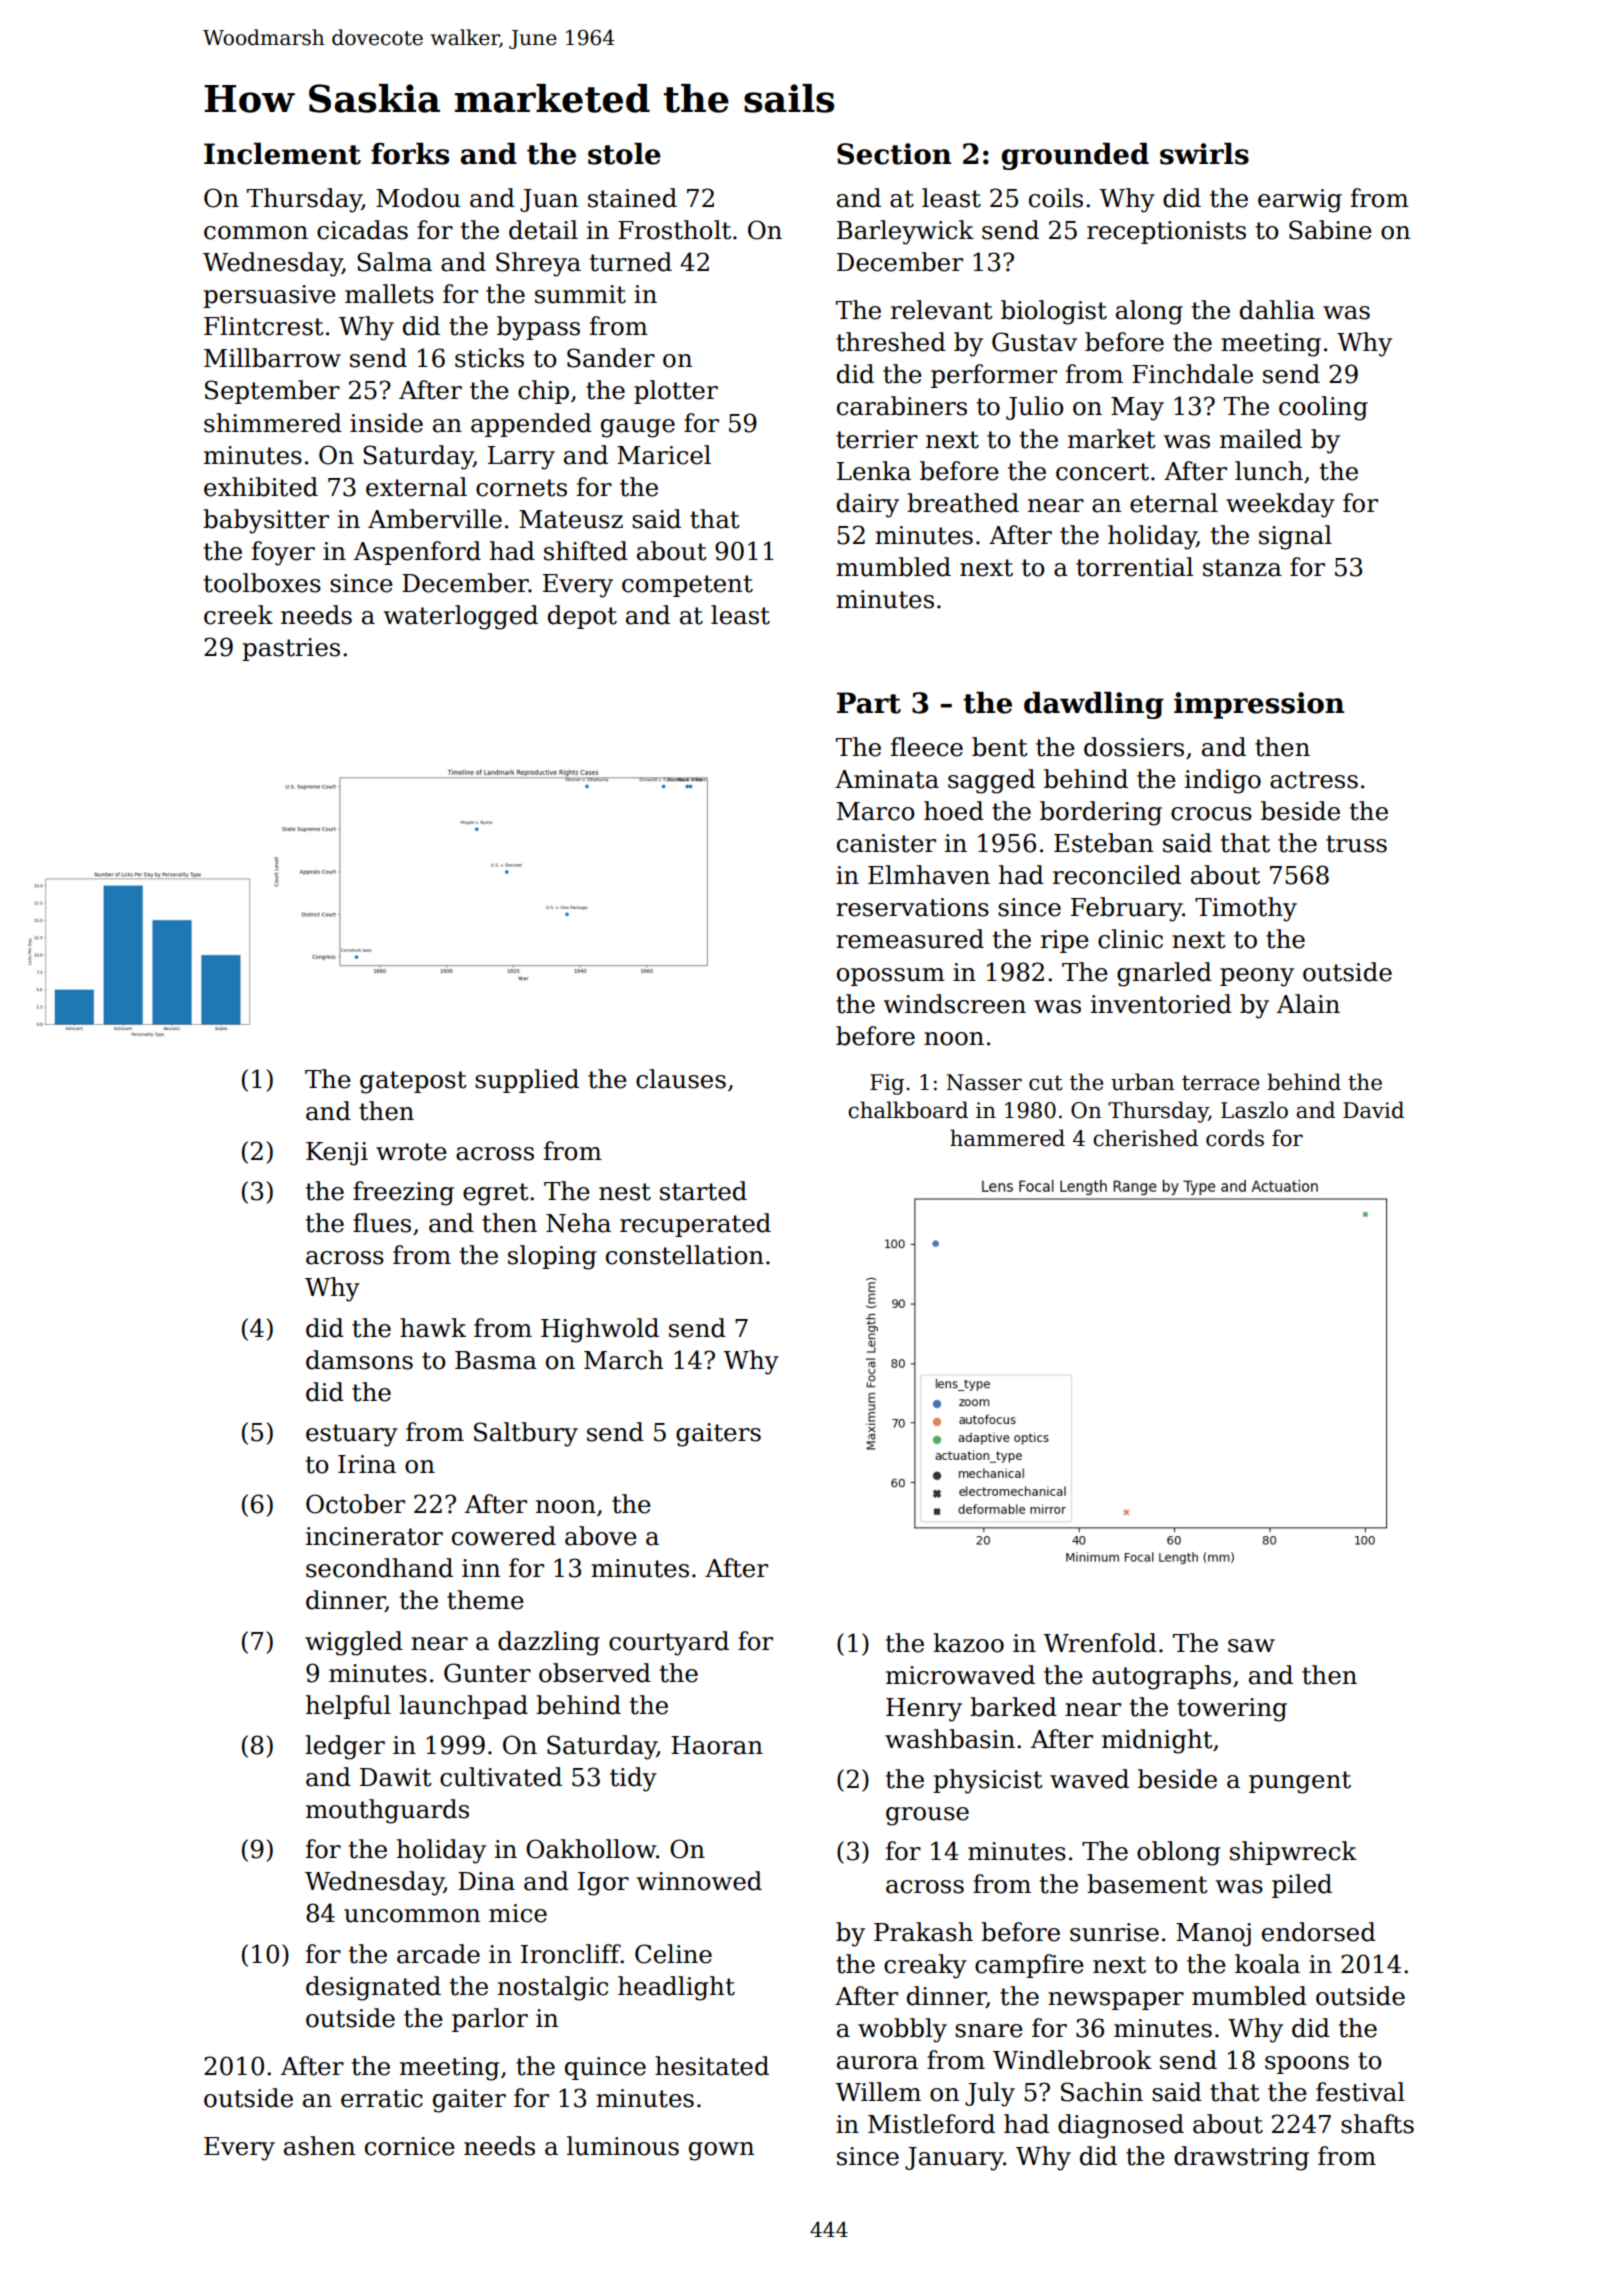  I want to click on Highwold, so click(600, 1330).
